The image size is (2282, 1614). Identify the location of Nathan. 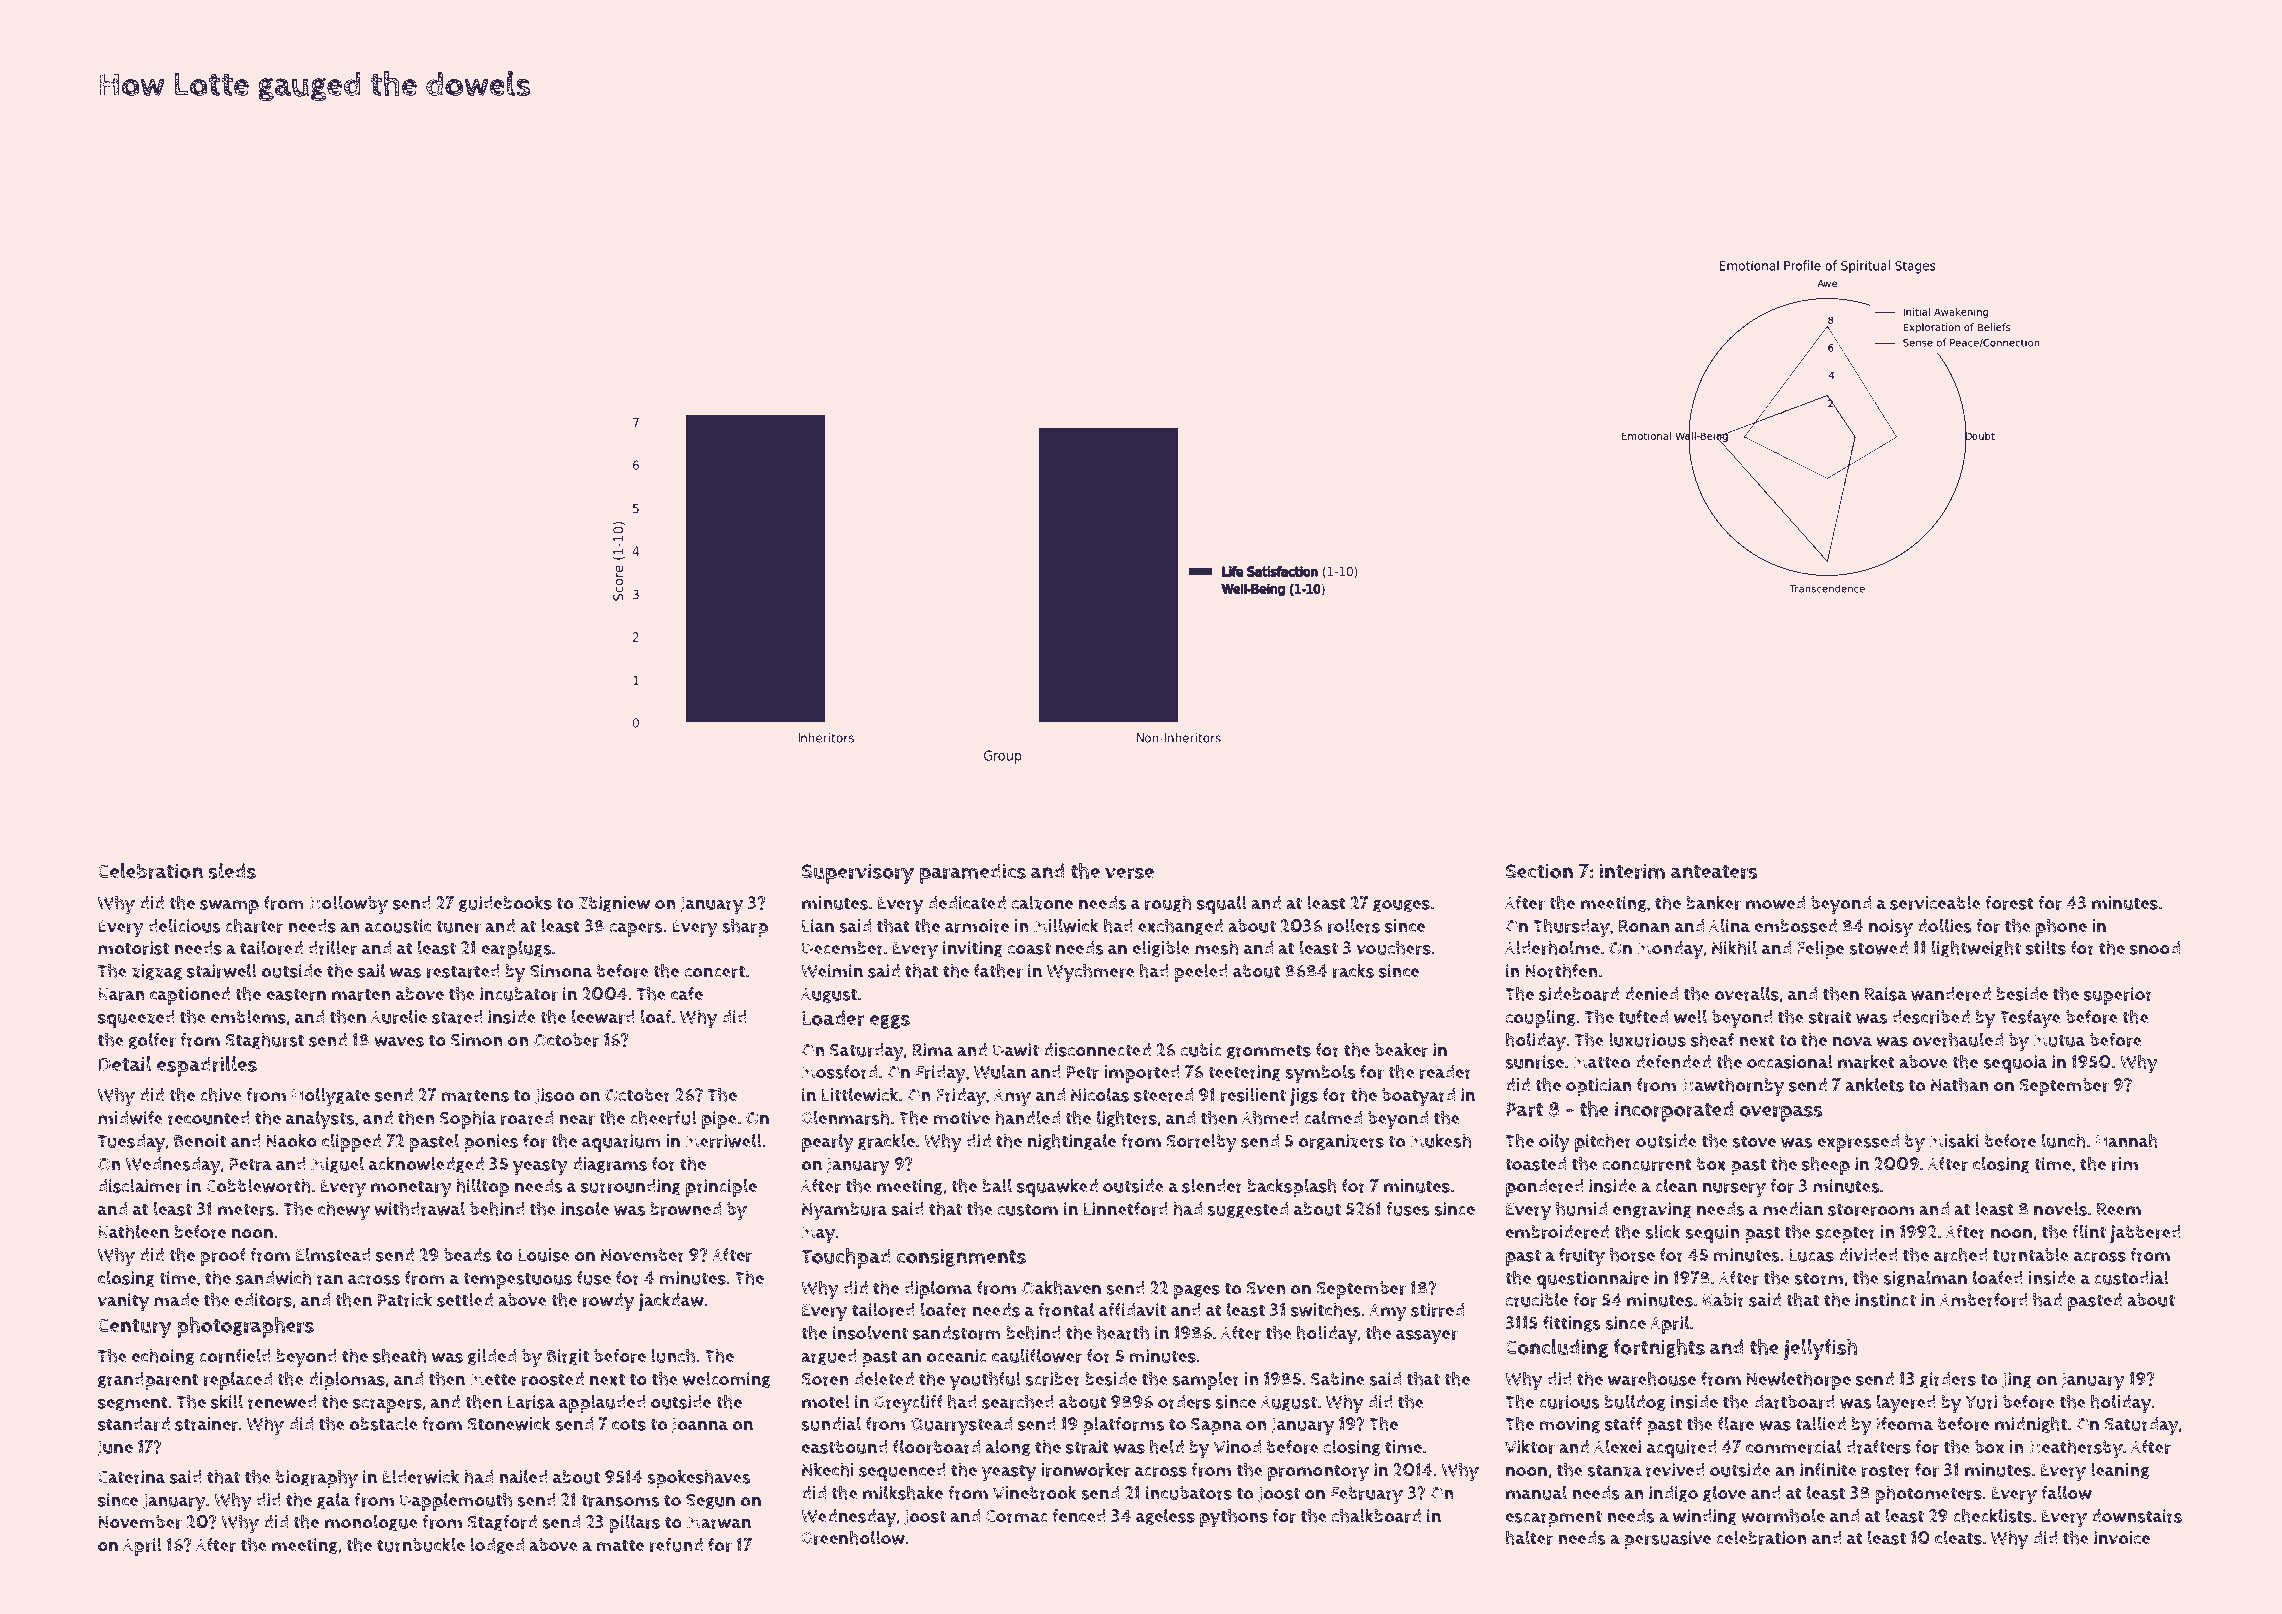
(1960, 1084).
